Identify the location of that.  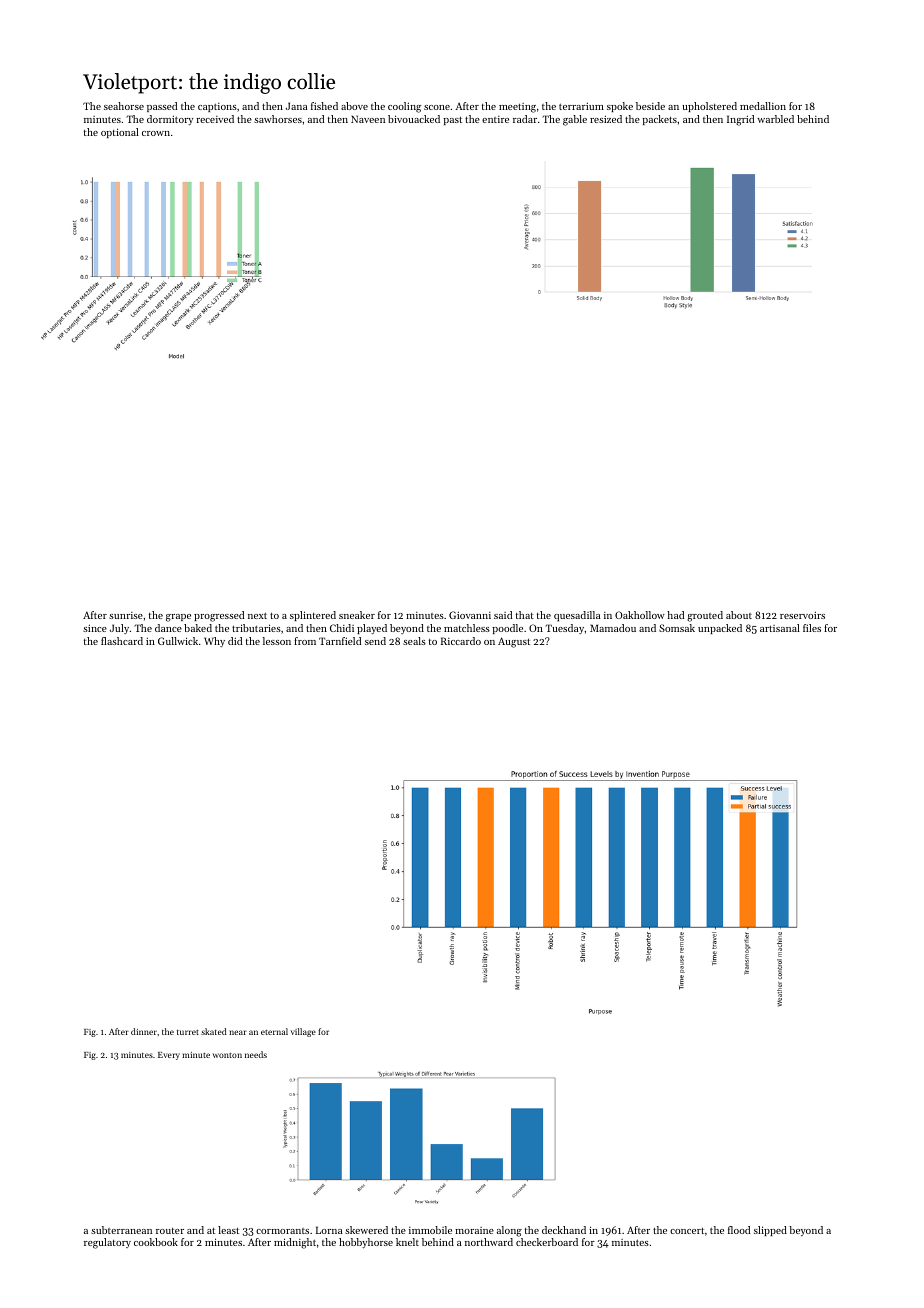
(525, 615).
